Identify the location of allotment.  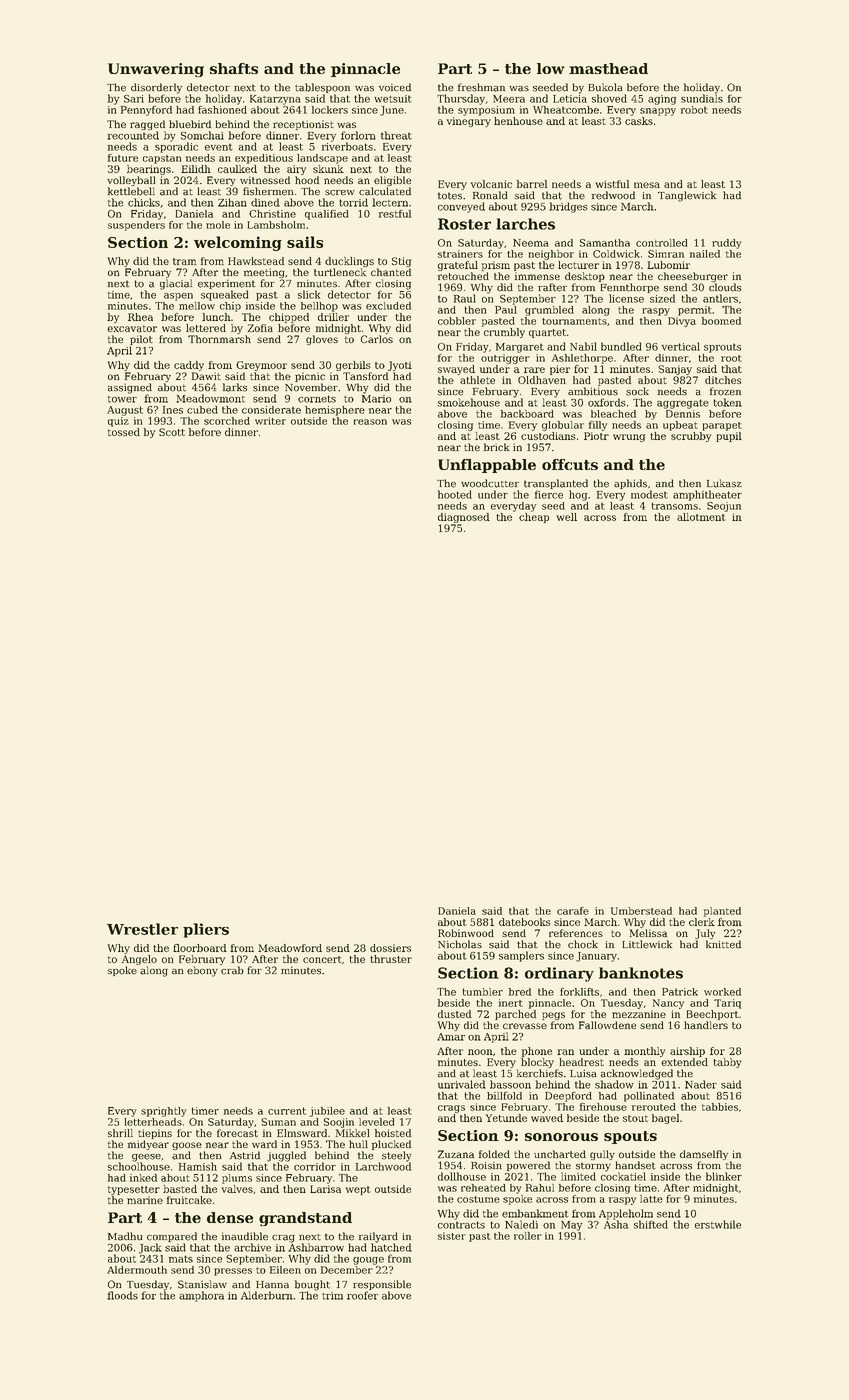
(701, 517).
